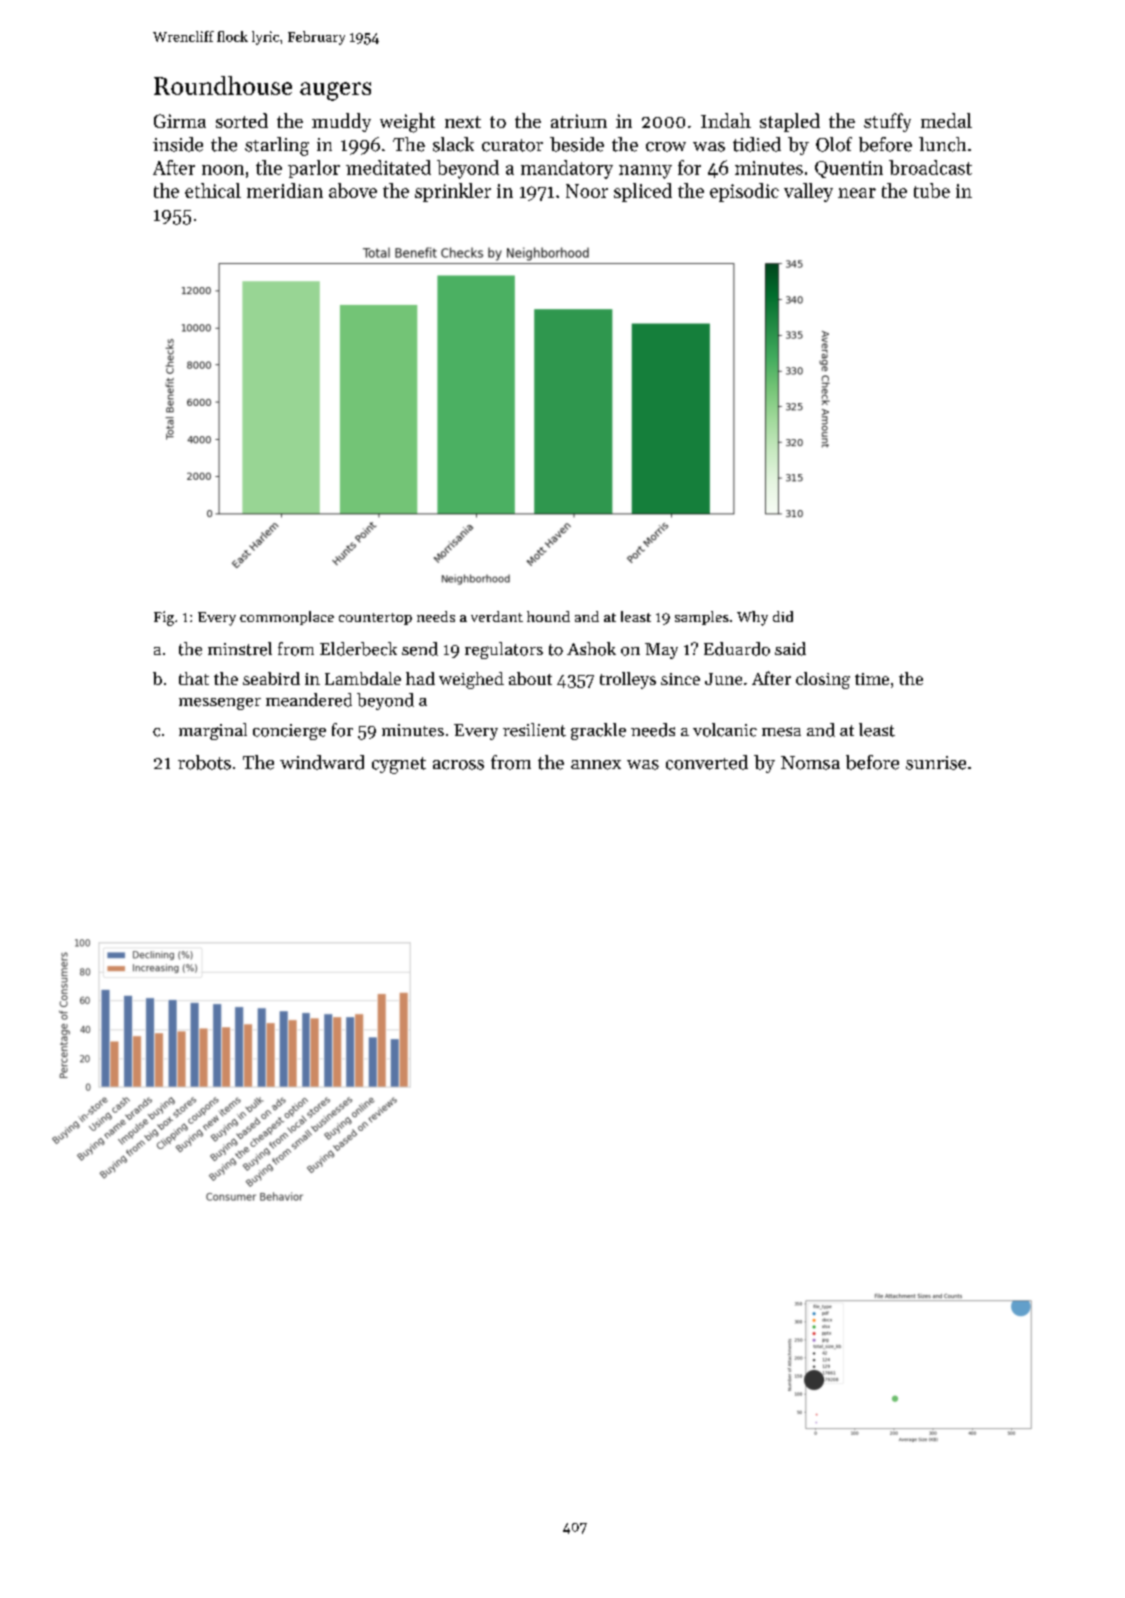 Image resolution: width=1125 pixels, height=1598 pixels. What do you see at coordinates (204, 762) in the page?
I see `robots` at bounding box center [204, 762].
